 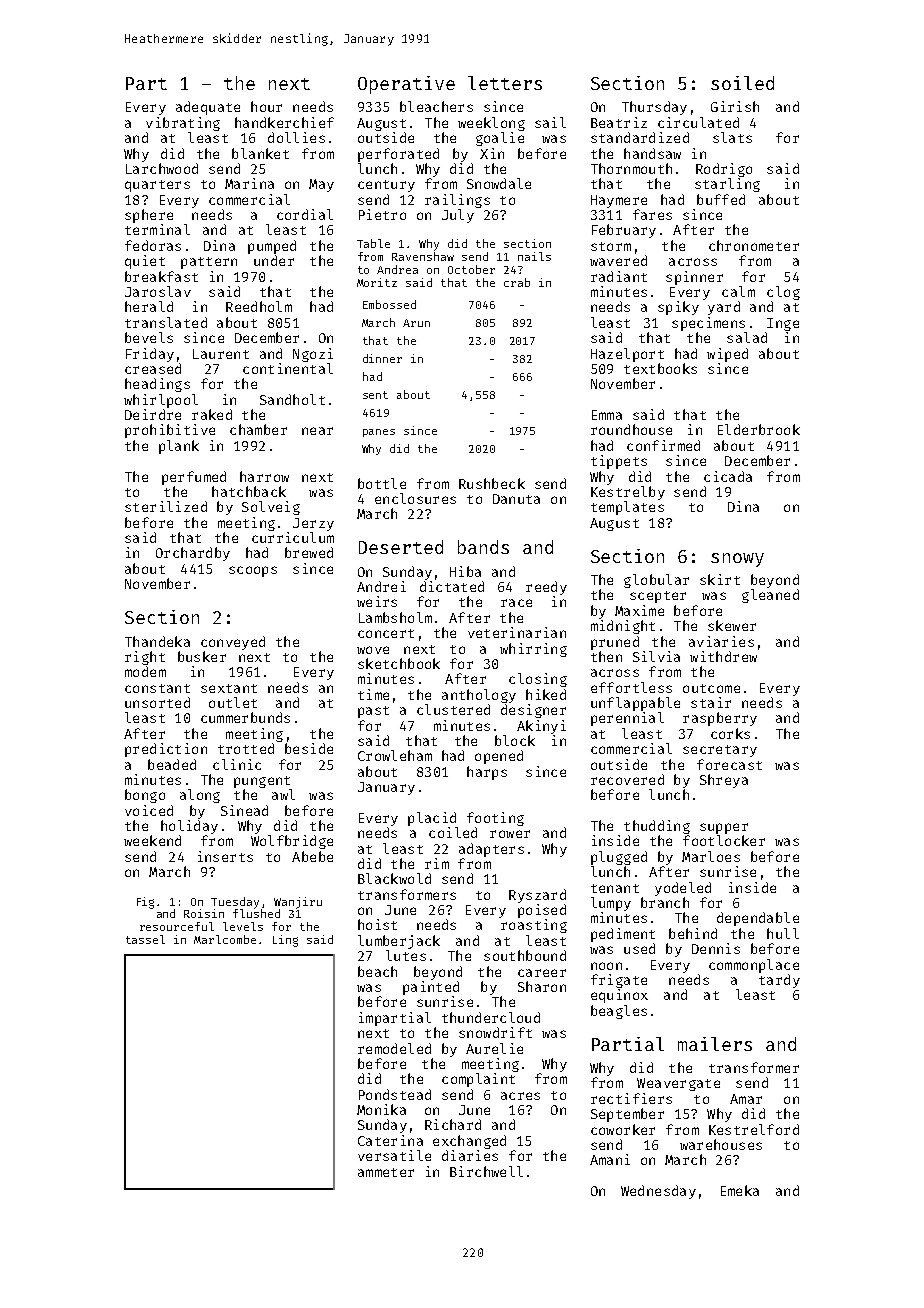 What do you see at coordinates (157, 641) in the screenshot?
I see `Thandeka` at bounding box center [157, 641].
